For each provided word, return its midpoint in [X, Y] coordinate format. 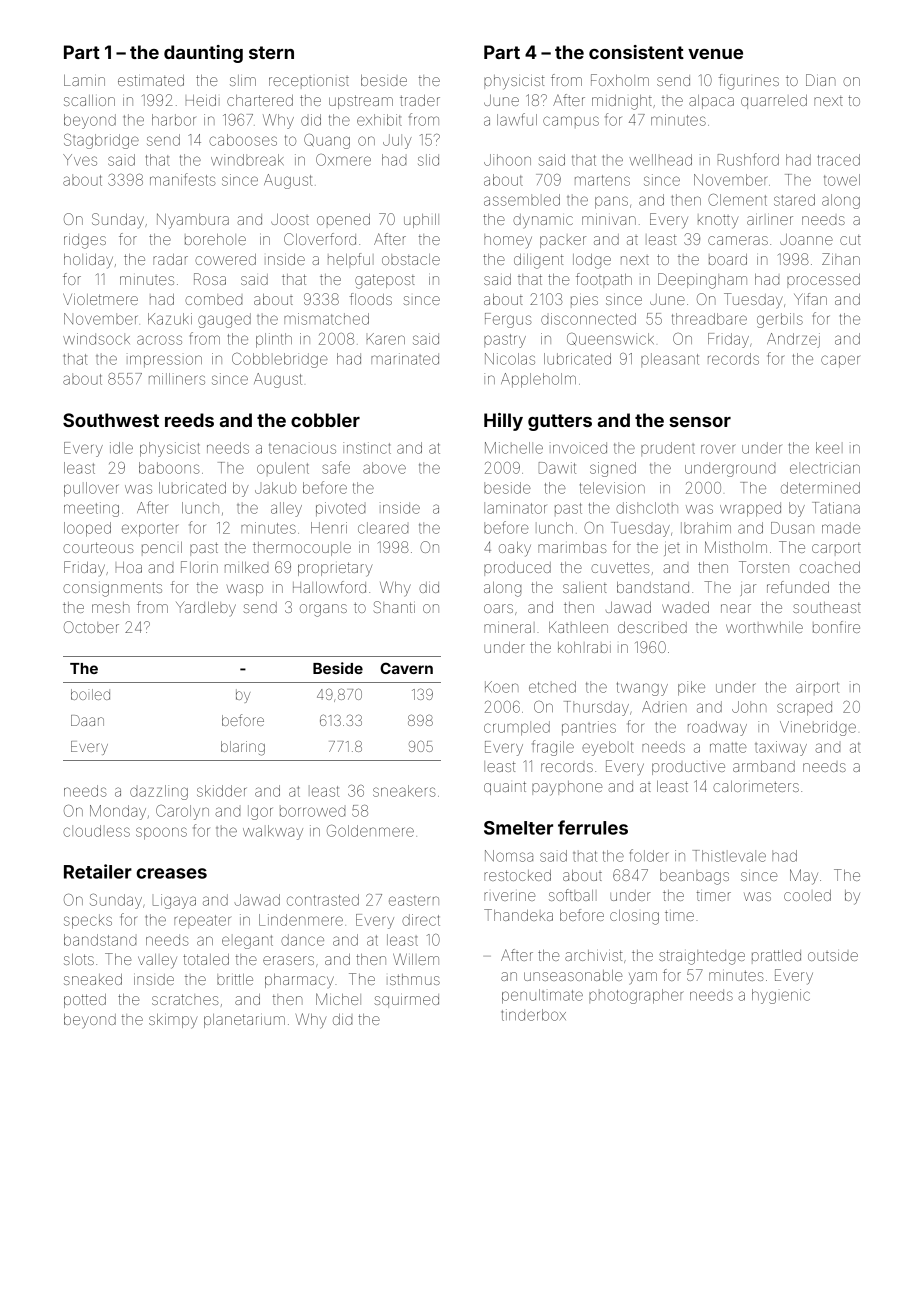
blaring [243, 748]
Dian [820, 80]
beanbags [694, 877]
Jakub [275, 488]
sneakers [404, 791]
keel [828, 448]
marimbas [572, 547]
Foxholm [620, 80]
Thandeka [518, 915]
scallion [89, 100]
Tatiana [836, 508]
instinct [367, 448]
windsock [96, 339]
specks [88, 921]
